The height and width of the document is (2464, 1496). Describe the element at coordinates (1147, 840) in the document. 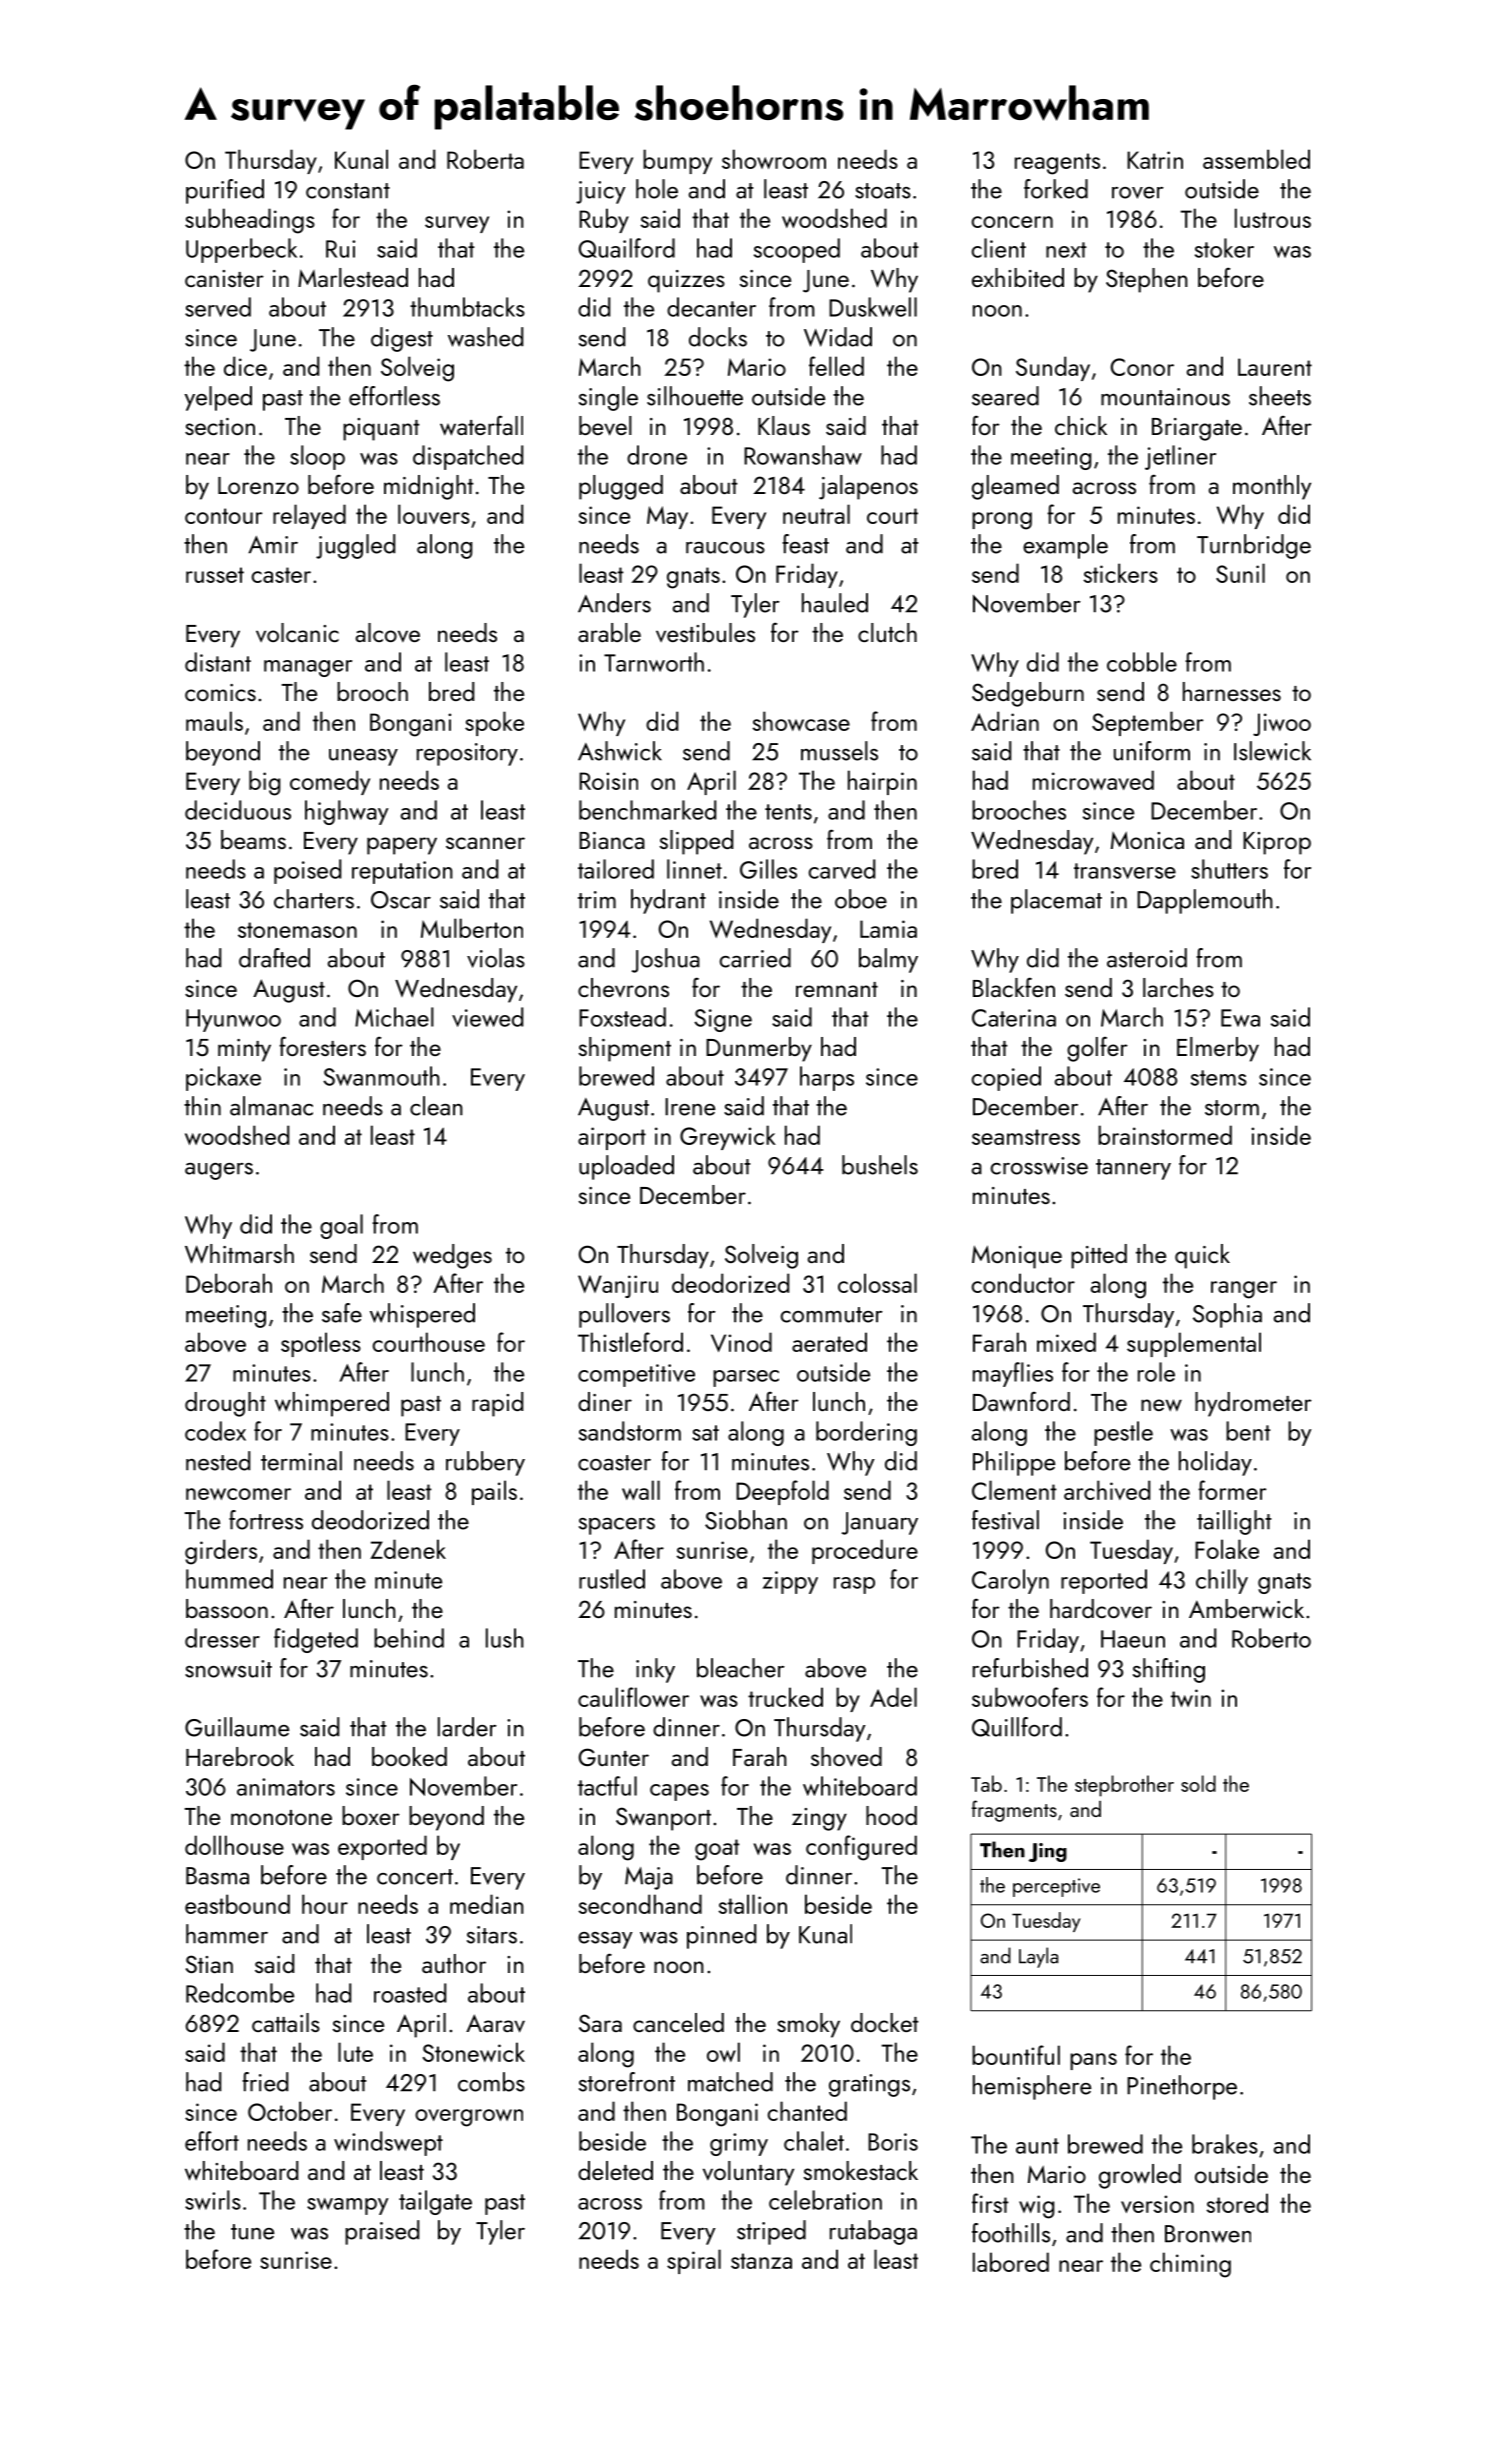

I see `Monica` at that location.
